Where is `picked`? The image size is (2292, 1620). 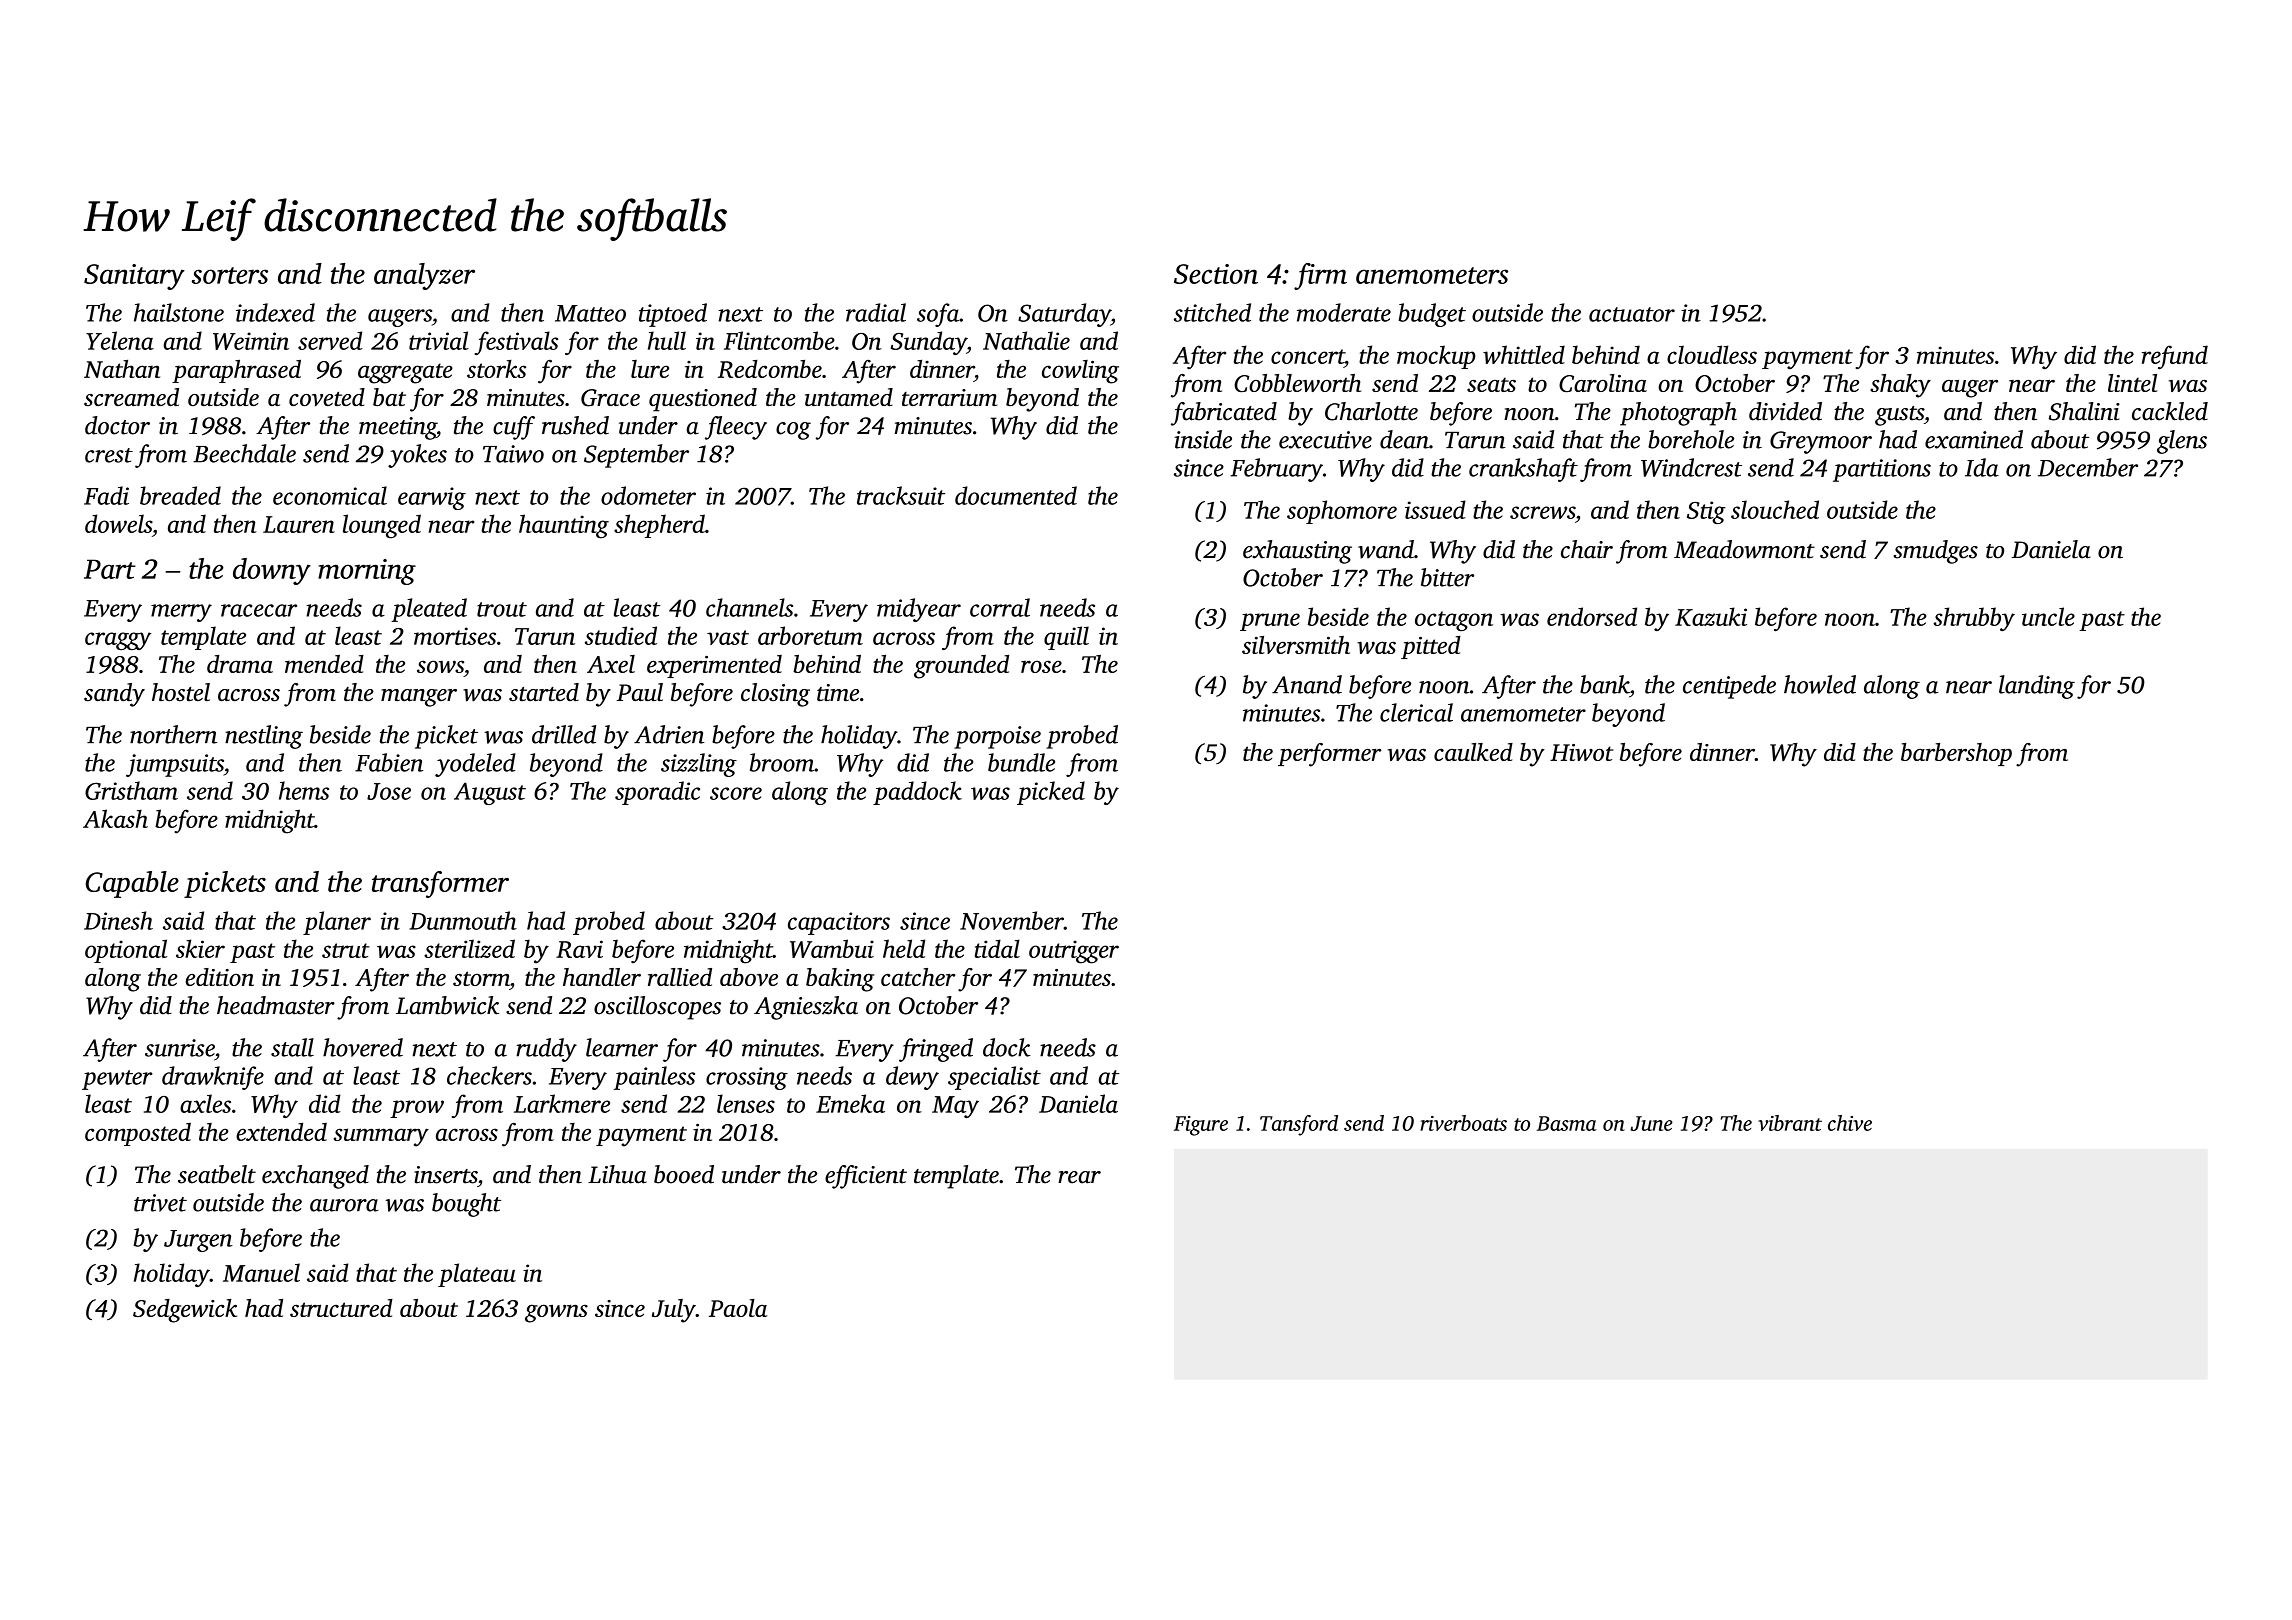 picked is located at coordinates (1051, 793).
